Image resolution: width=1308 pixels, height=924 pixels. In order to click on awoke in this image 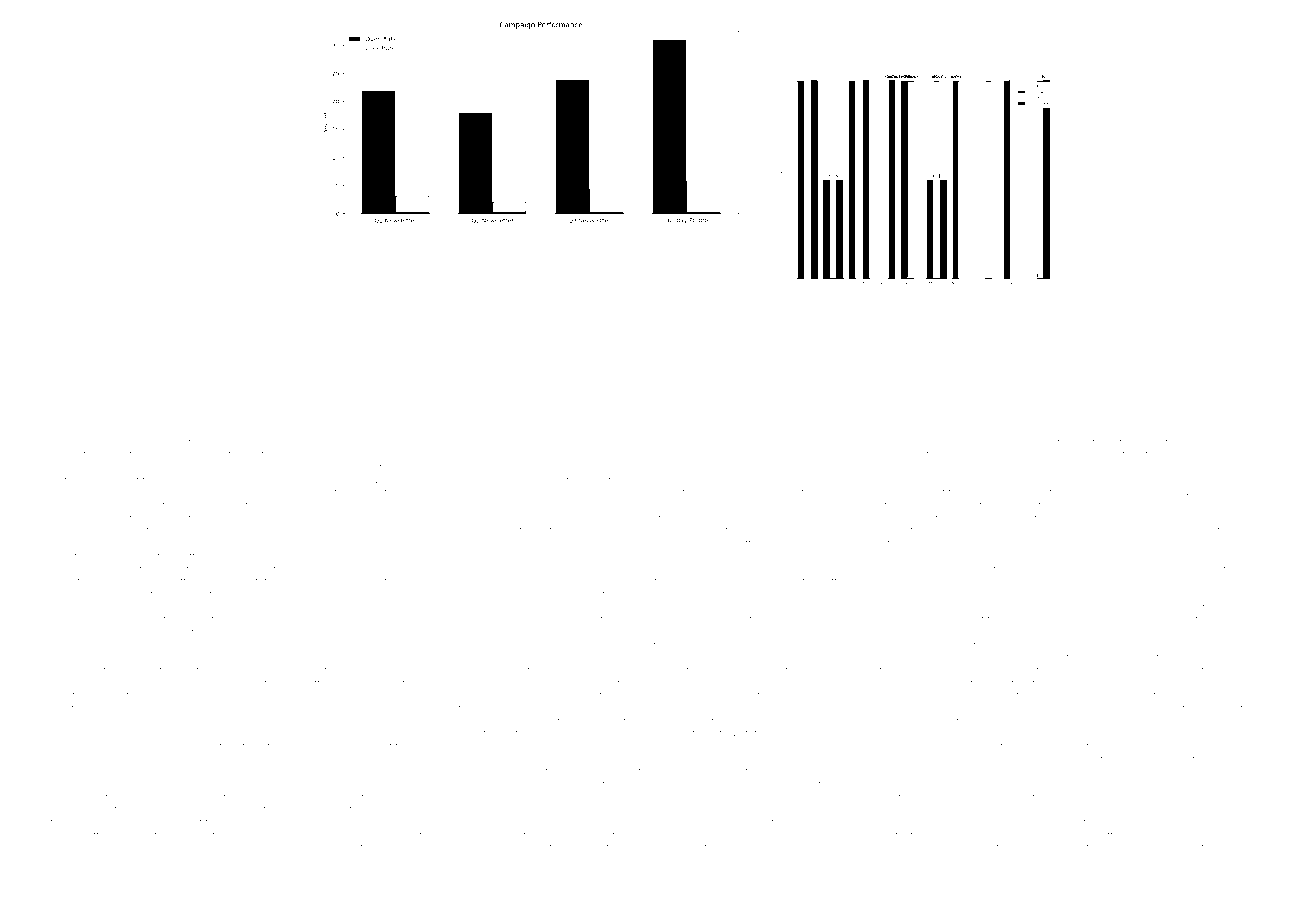, I will do `click(1190, 506)`.
